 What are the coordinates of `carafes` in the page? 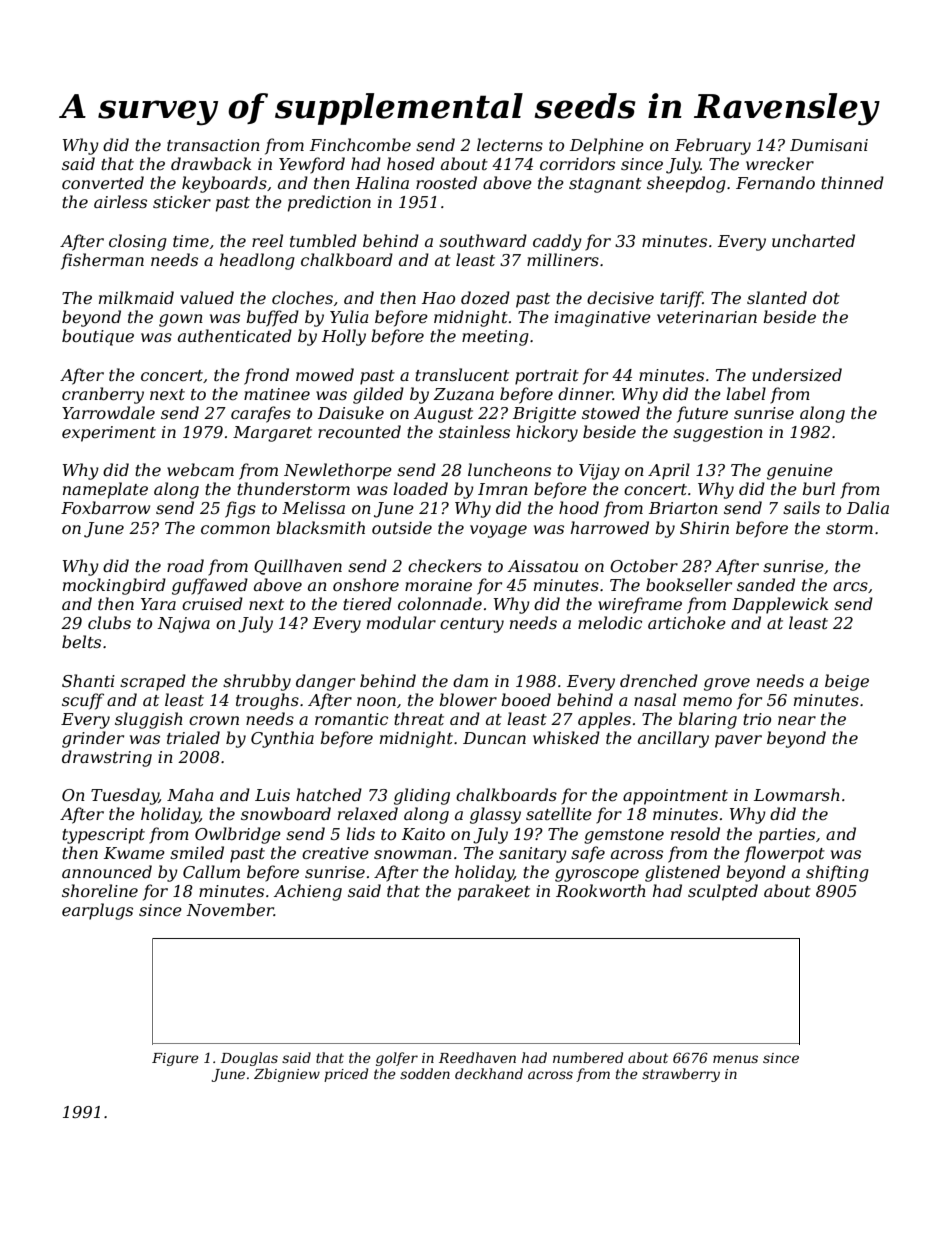 It's located at (261, 414).
